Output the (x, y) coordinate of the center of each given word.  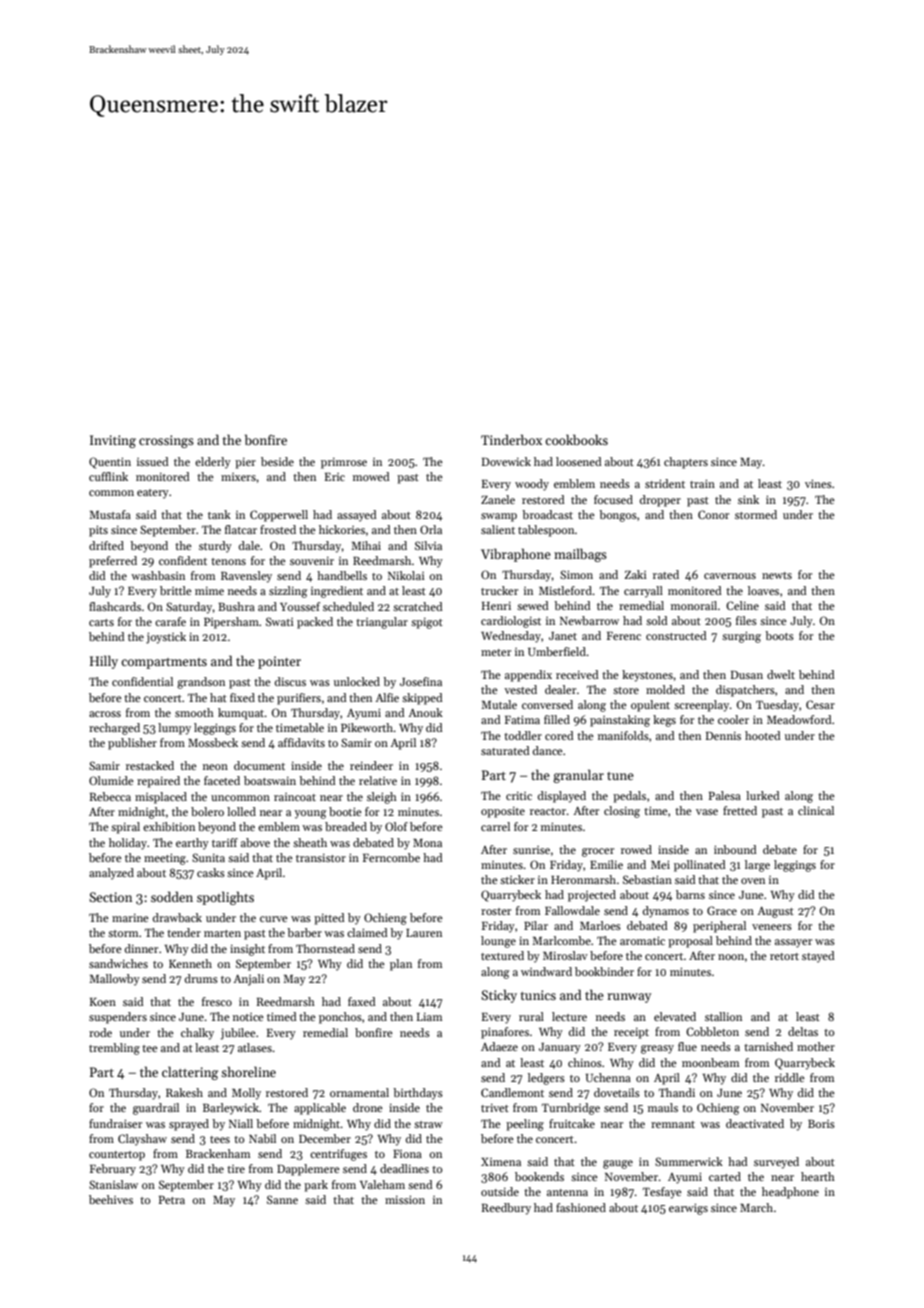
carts (101, 622)
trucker (499, 590)
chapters (686, 463)
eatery (153, 494)
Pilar (536, 925)
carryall (643, 592)
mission (405, 1199)
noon (731, 957)
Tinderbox (511, 439)
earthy (192, 844)
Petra (172, 1200)
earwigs (688, 1209)
